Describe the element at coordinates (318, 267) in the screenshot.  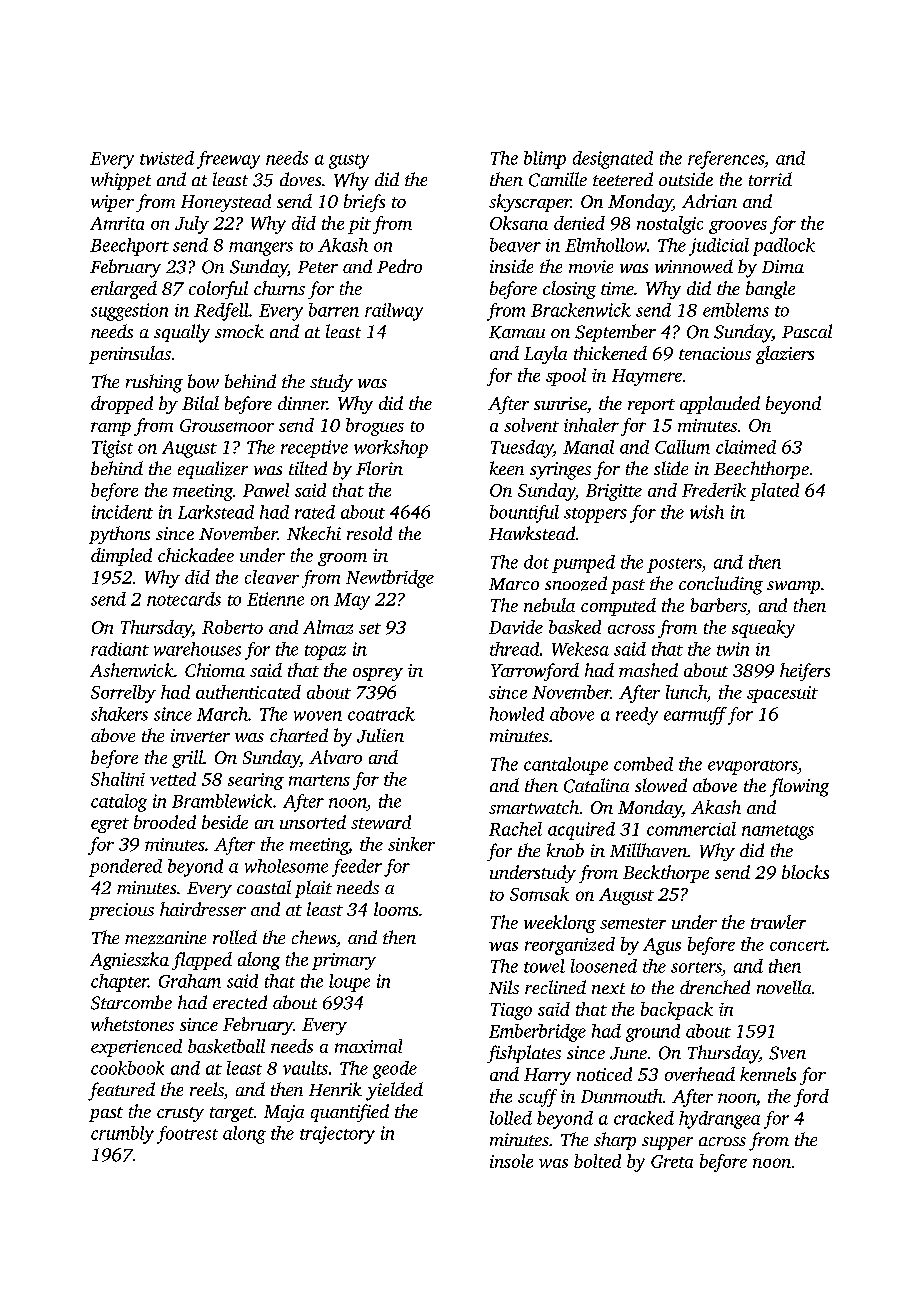
I see `Peter` at that location.
